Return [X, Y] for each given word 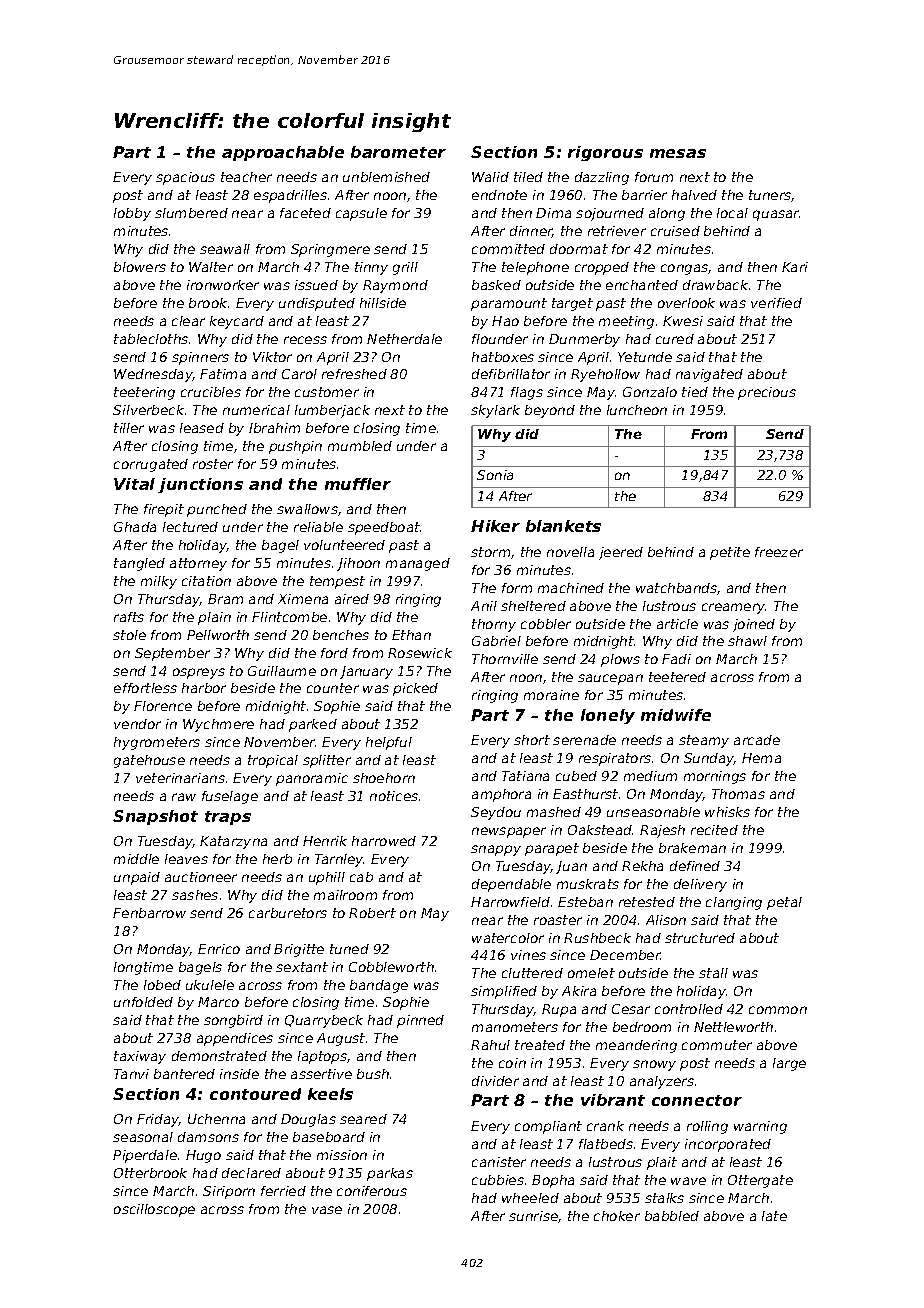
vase [327, 1210]
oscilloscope [154, 1210]
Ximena [303, 599]
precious [767, 393]
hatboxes [503, 357]
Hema [761, 758]
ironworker [223, 285]
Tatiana [525, 776]
